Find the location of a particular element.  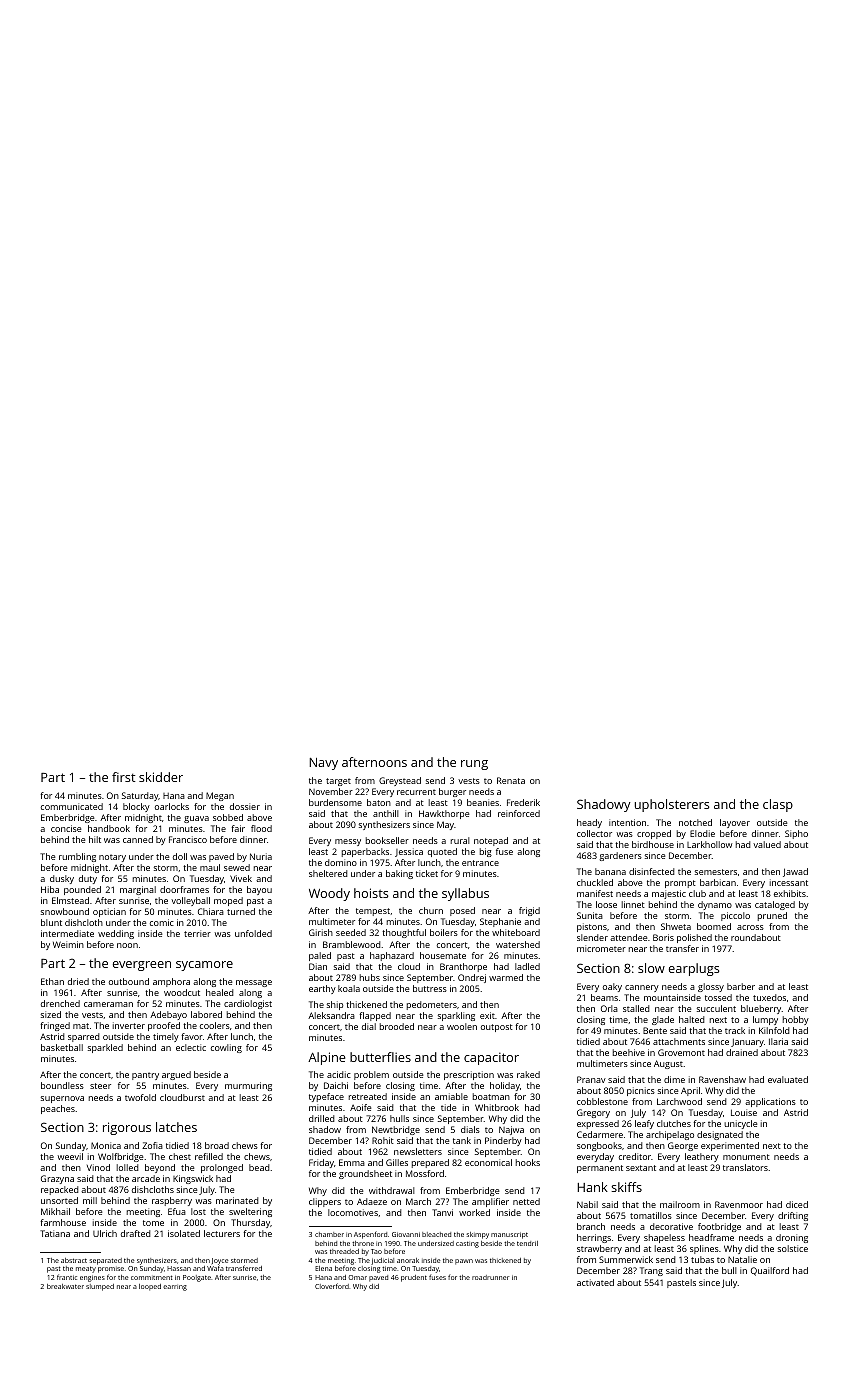

earring is located at coordinates (175, 1288).
